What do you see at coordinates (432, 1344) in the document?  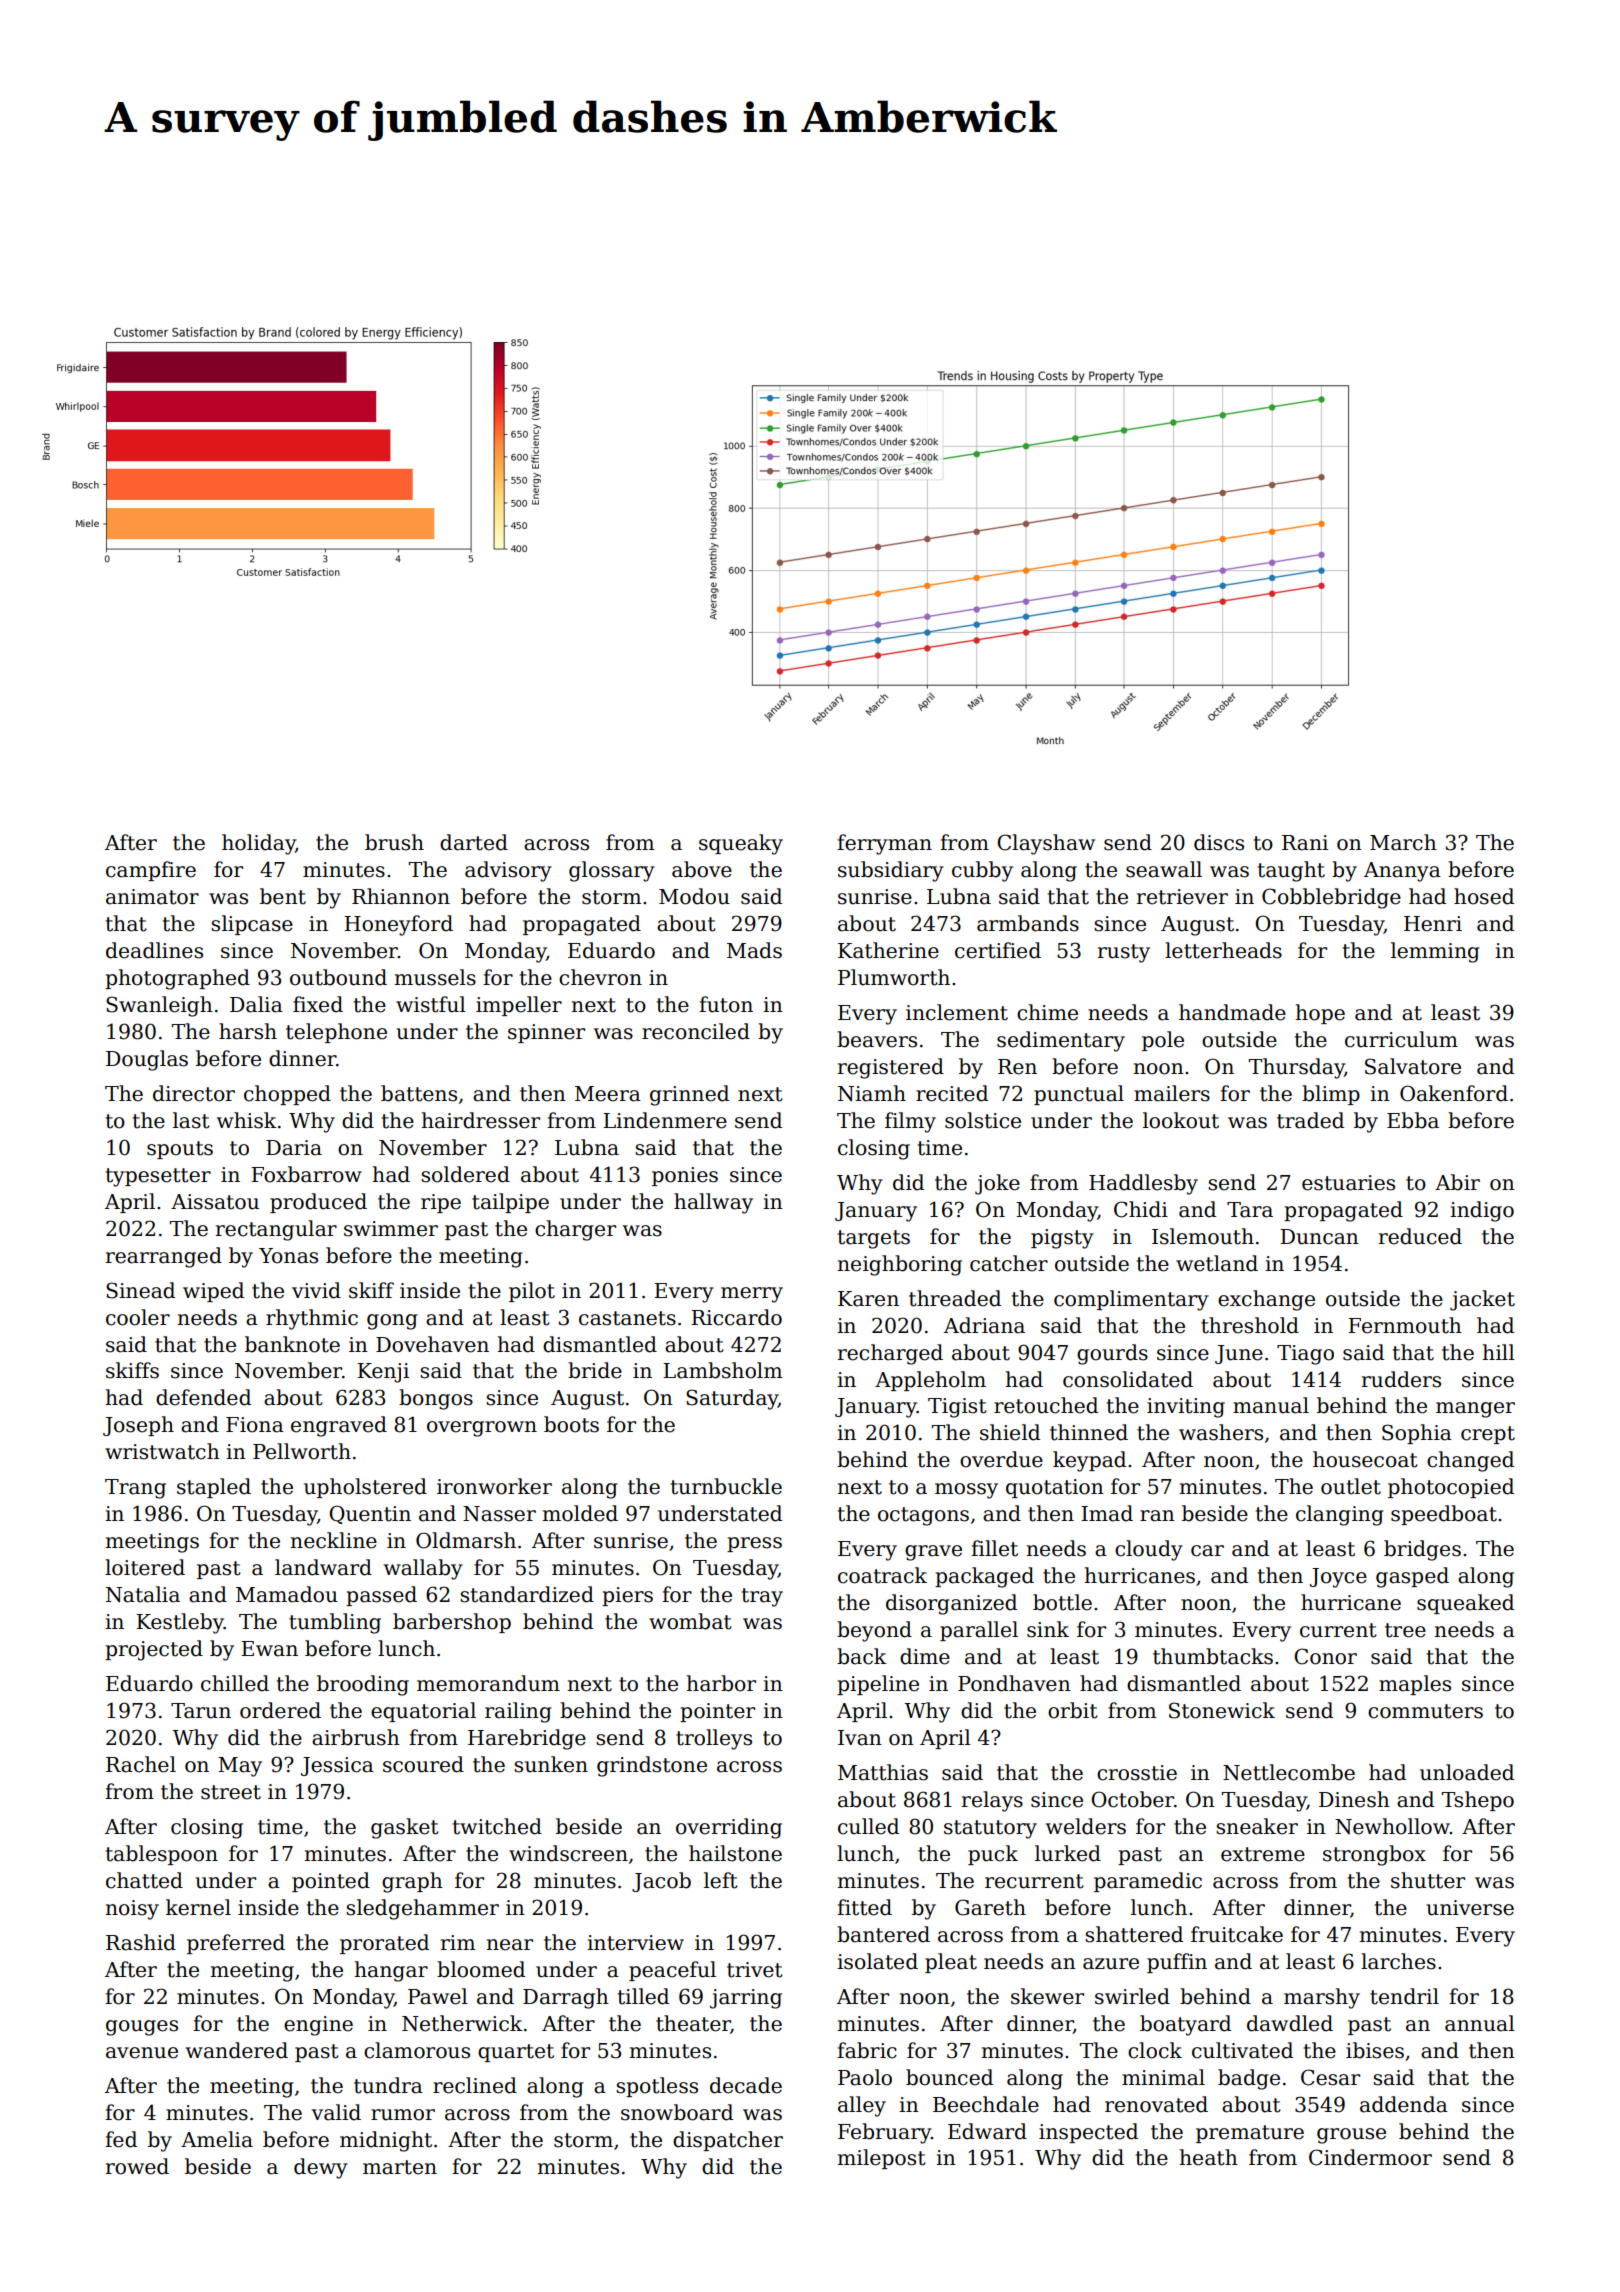 I see `Dovehaven` at bounding box center [432, 1344].
